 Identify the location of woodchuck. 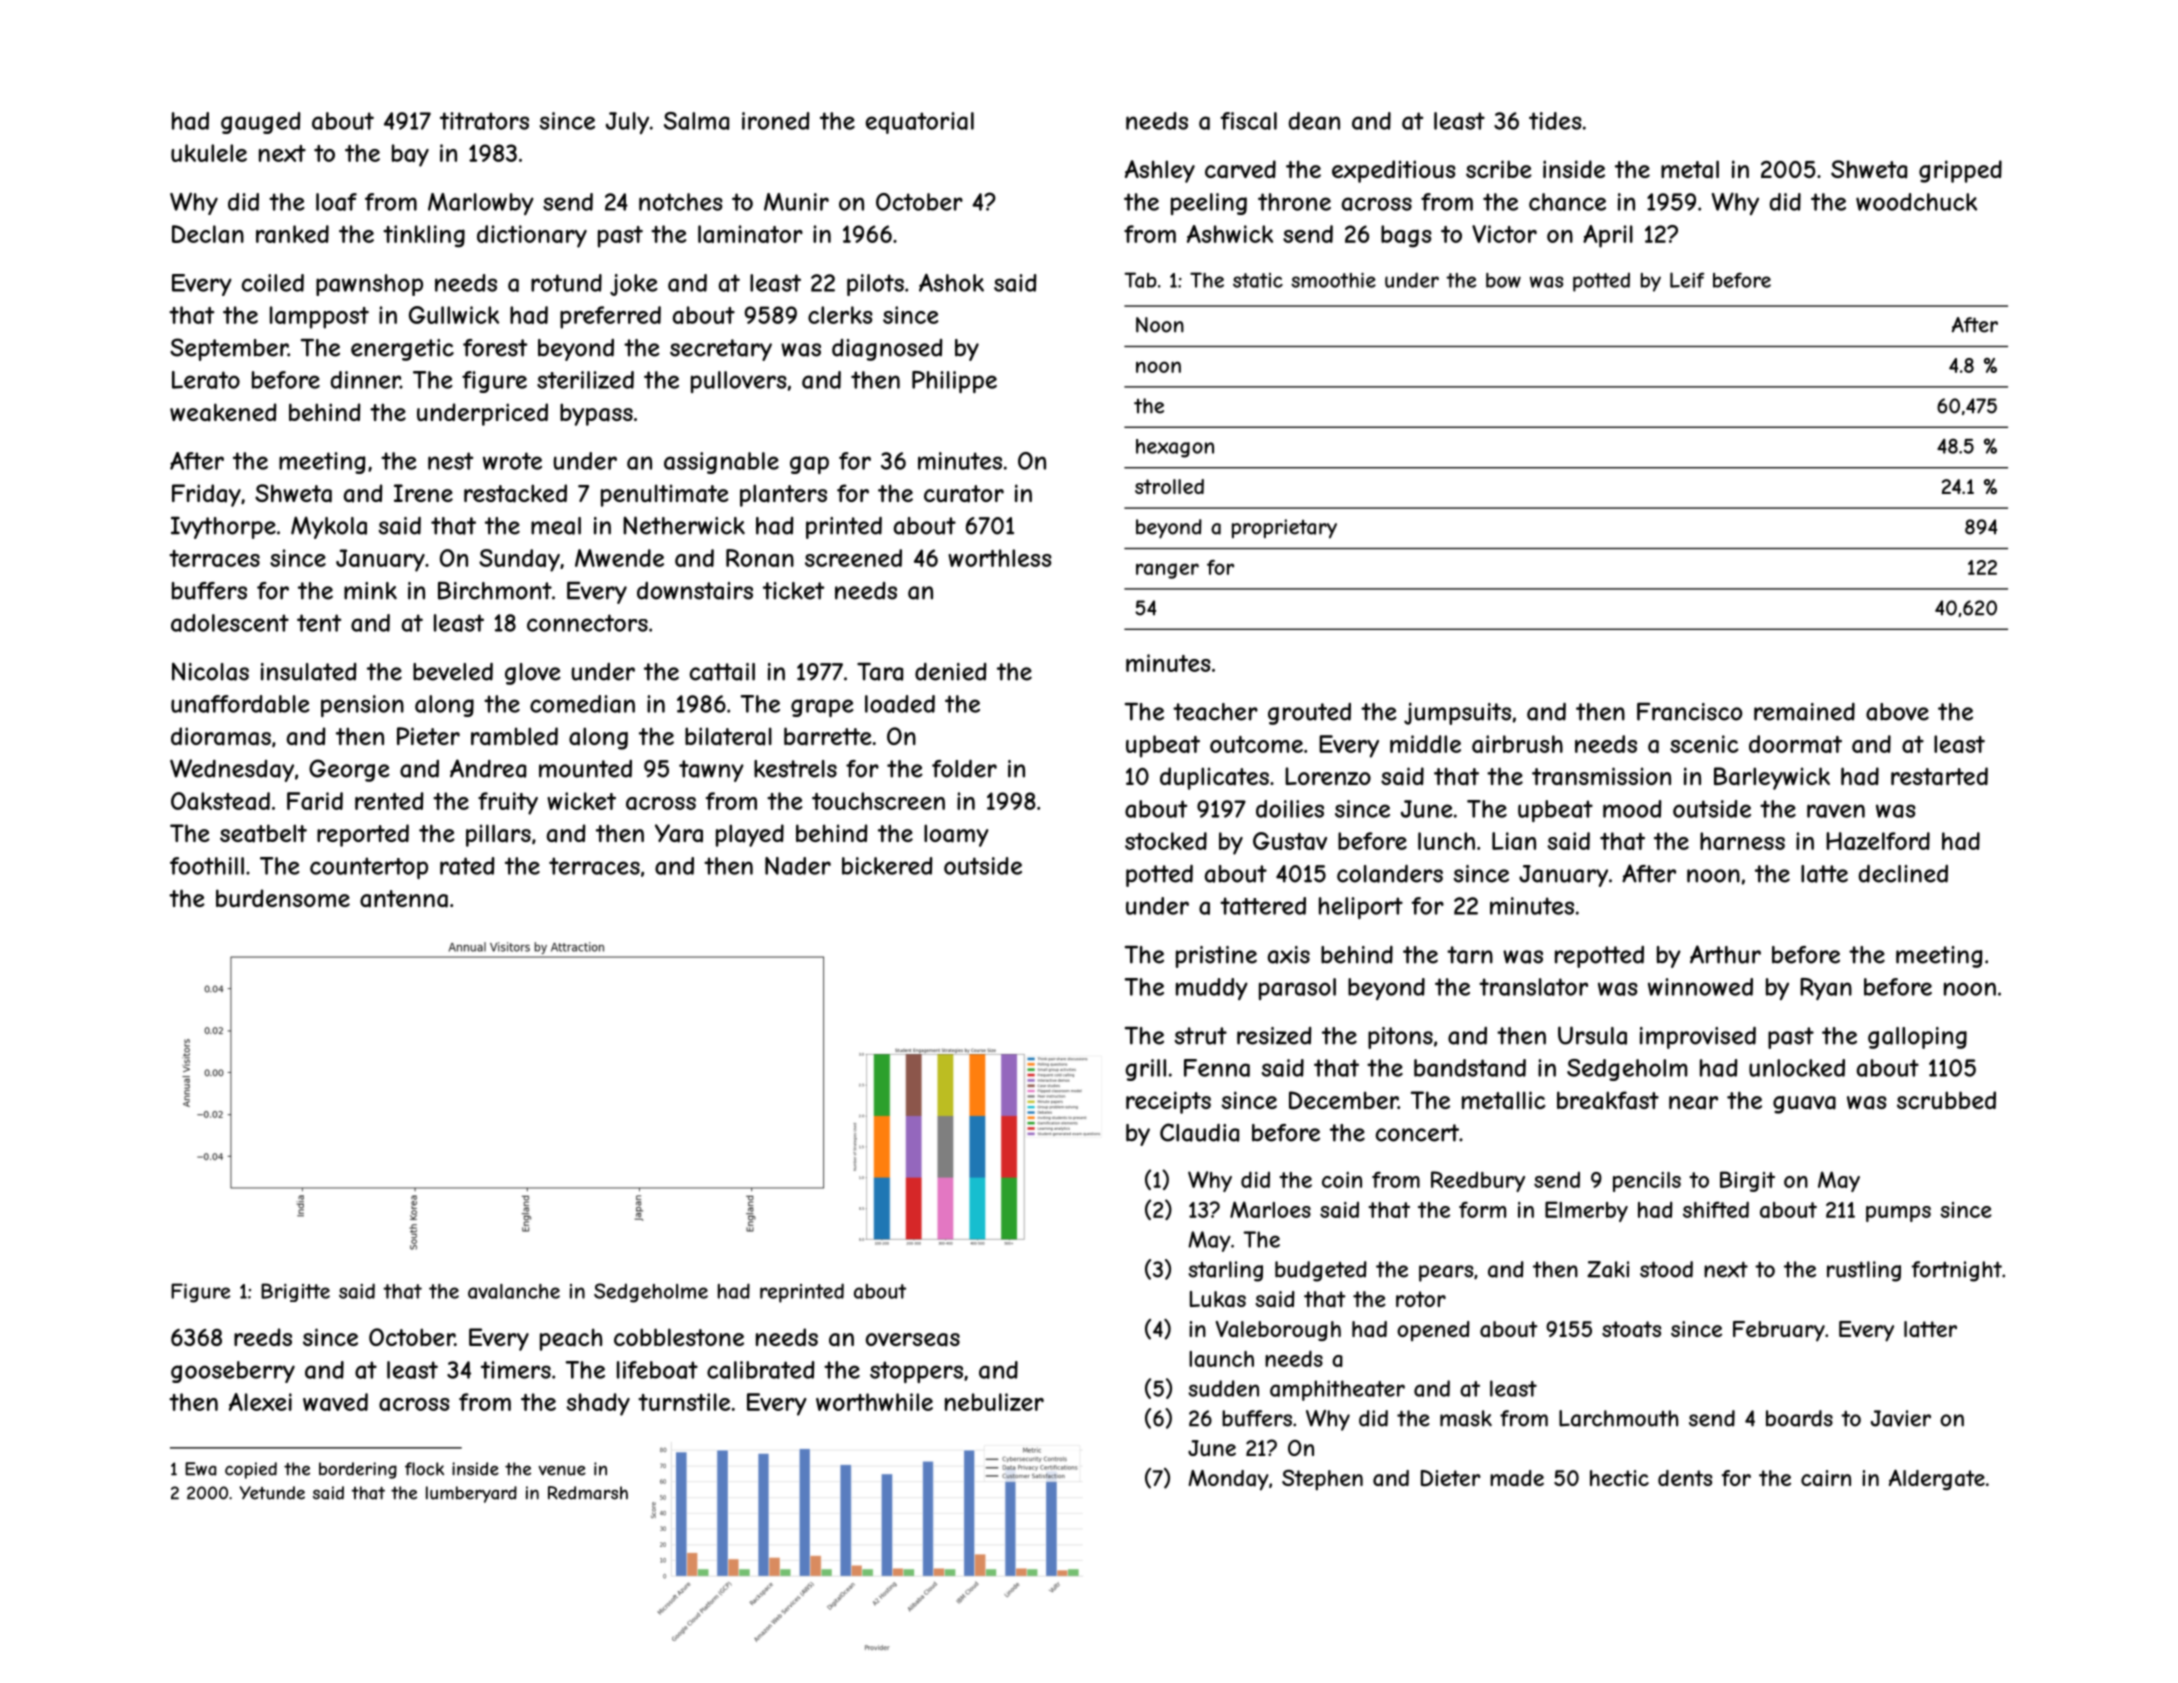
(1916, 202).
